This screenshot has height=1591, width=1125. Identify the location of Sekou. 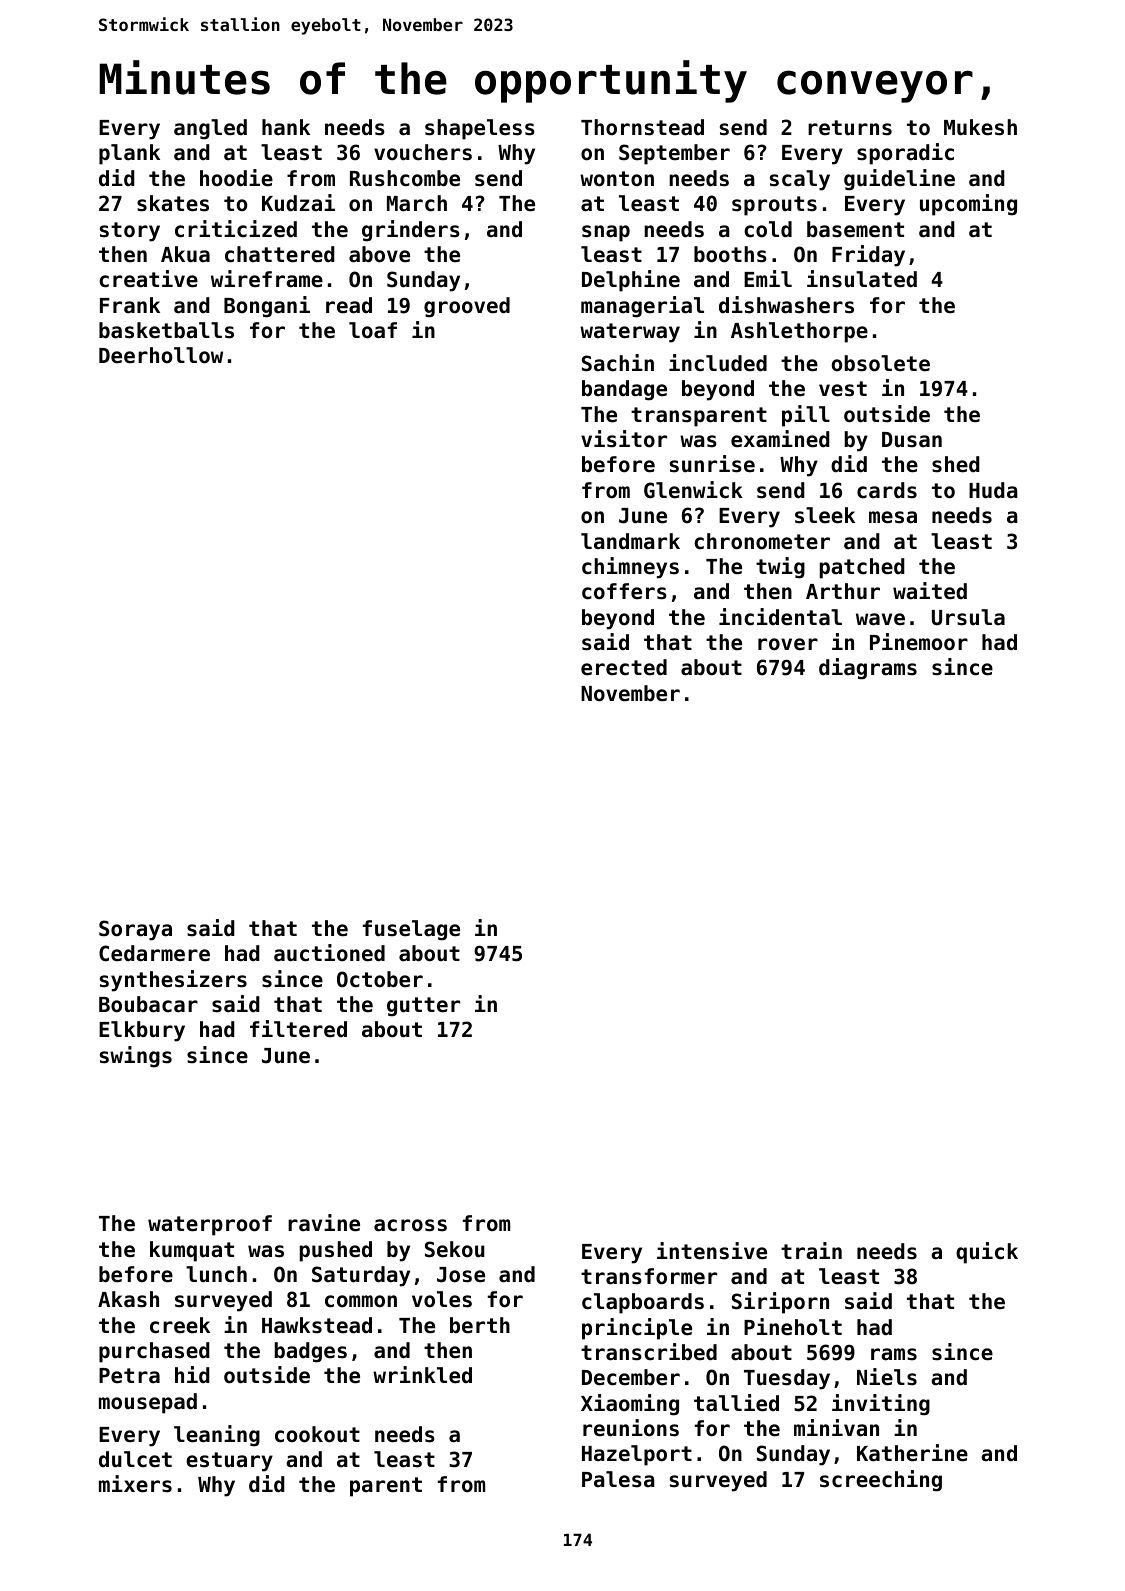
(455, 1249).
